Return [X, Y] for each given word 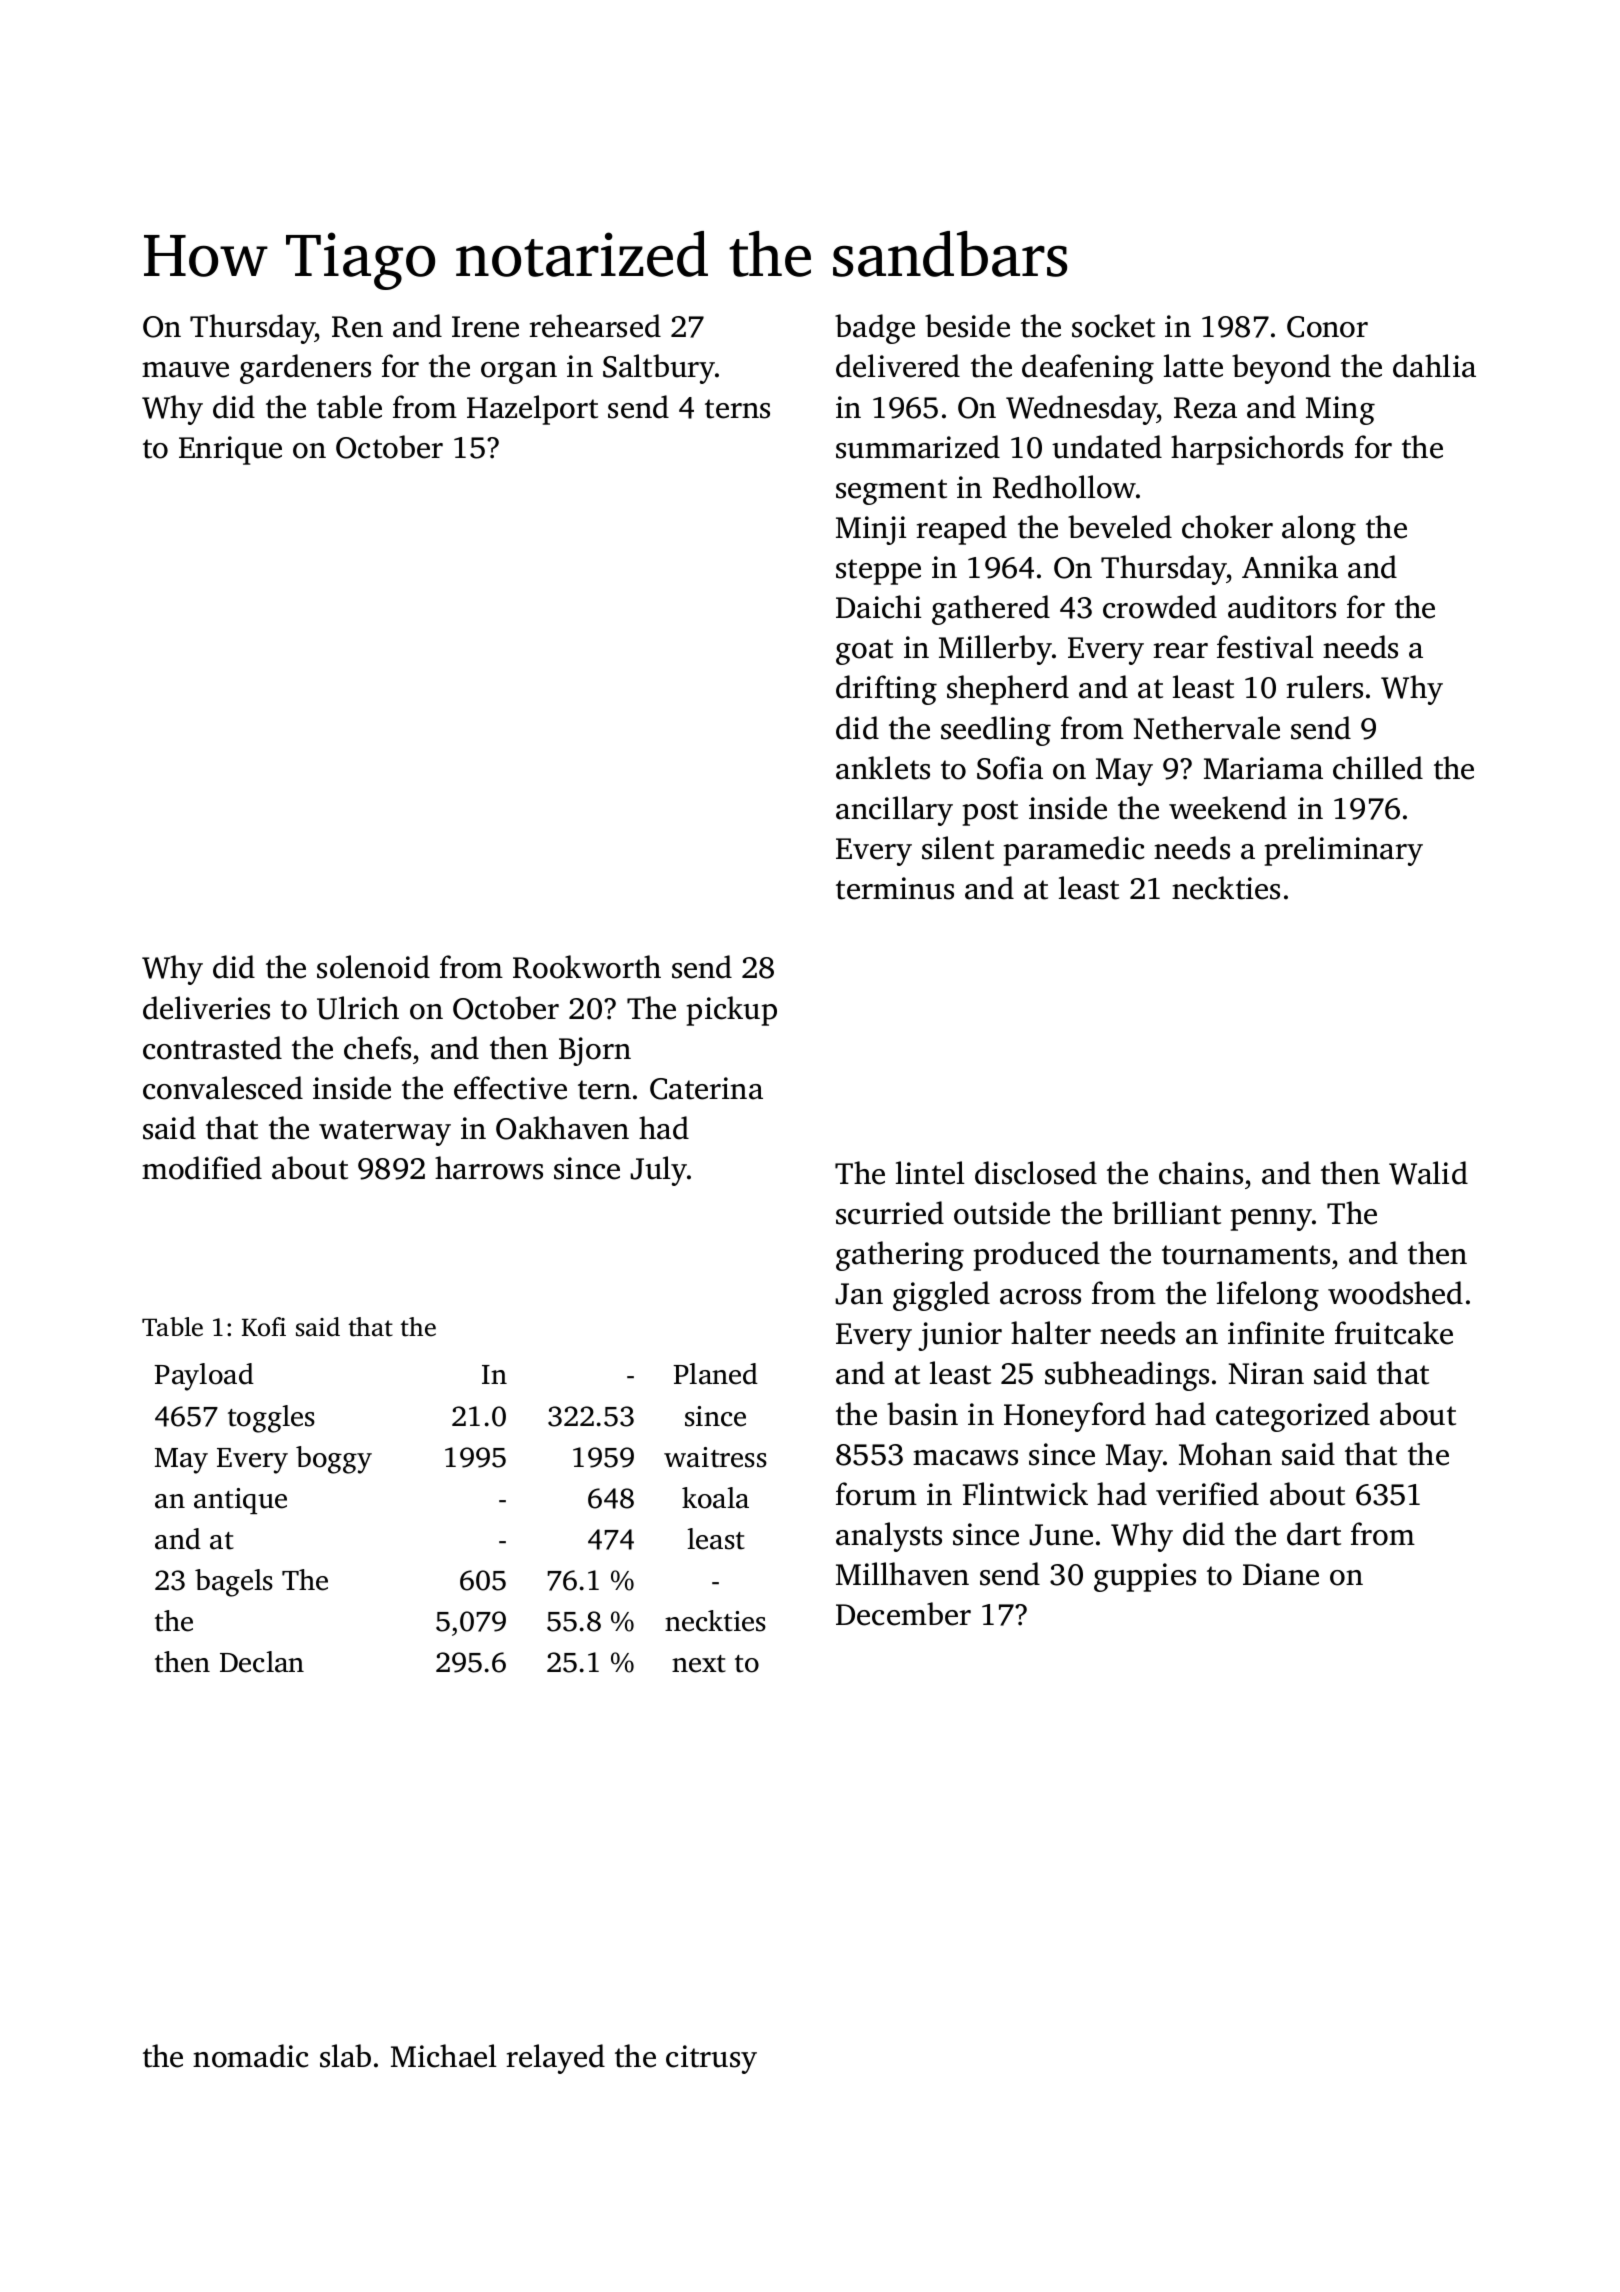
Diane [1281, 1574]
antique [240, 1501]
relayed [555, 2059]
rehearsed [595, 326]
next [699, 1664]
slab [345, 2056]
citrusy [711, 2059]
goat [864, 652]
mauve [185, 370]
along [1319, 530]
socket [1113, 326]
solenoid [373, 967]
